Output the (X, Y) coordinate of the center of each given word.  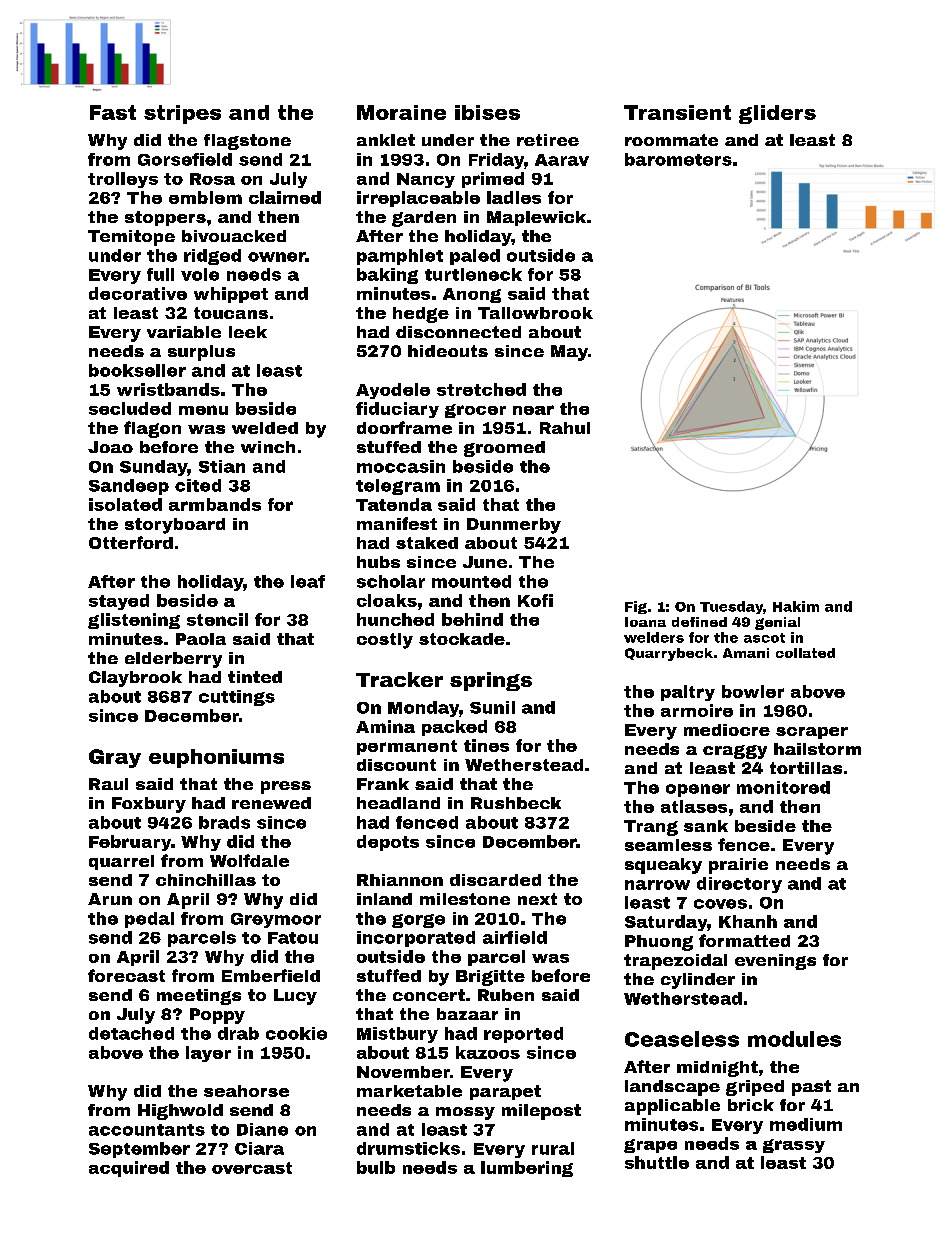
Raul (108, 784)
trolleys (123, 180)
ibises (487, 112)
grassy (794, 1146)
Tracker (399, 679)
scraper (812, 733)
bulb (376, 1167)
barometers (678, 159)
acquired (129, 1169)
